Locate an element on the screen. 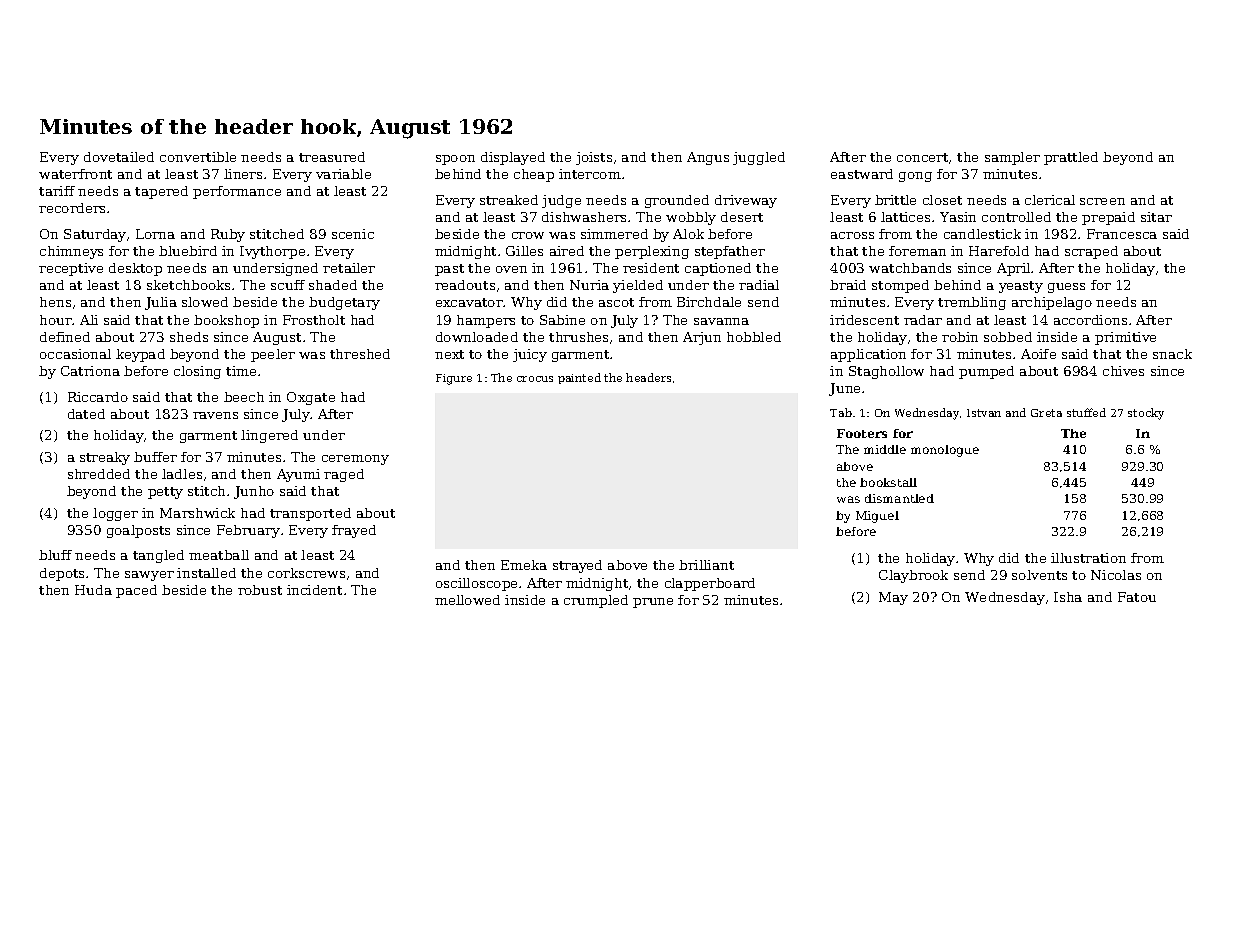 This screenshot has height=952, width=1233. chimneys is located at coordinates (71, 252).
